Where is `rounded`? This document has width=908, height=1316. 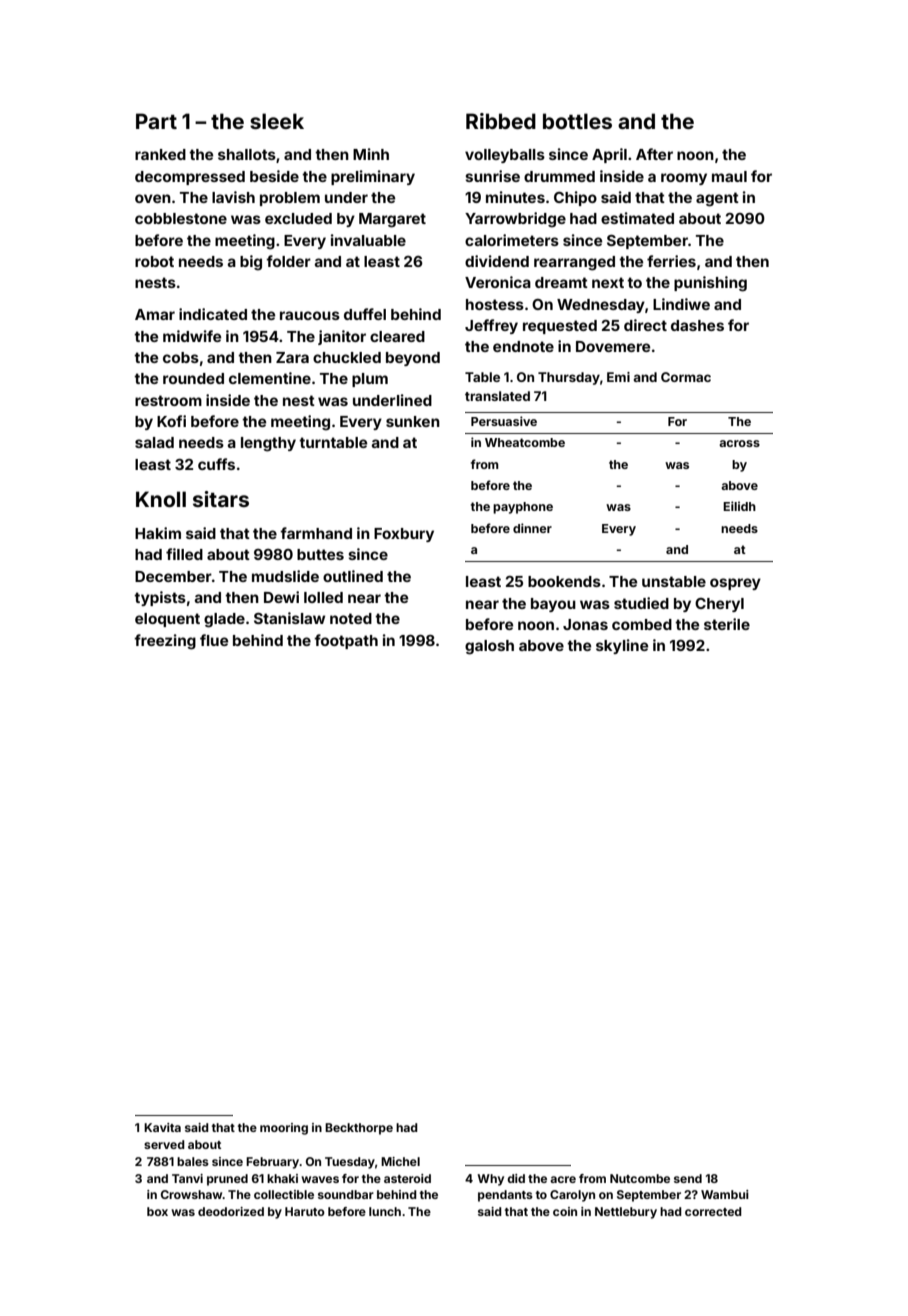 rounded is located at coordinates (193, 378).
